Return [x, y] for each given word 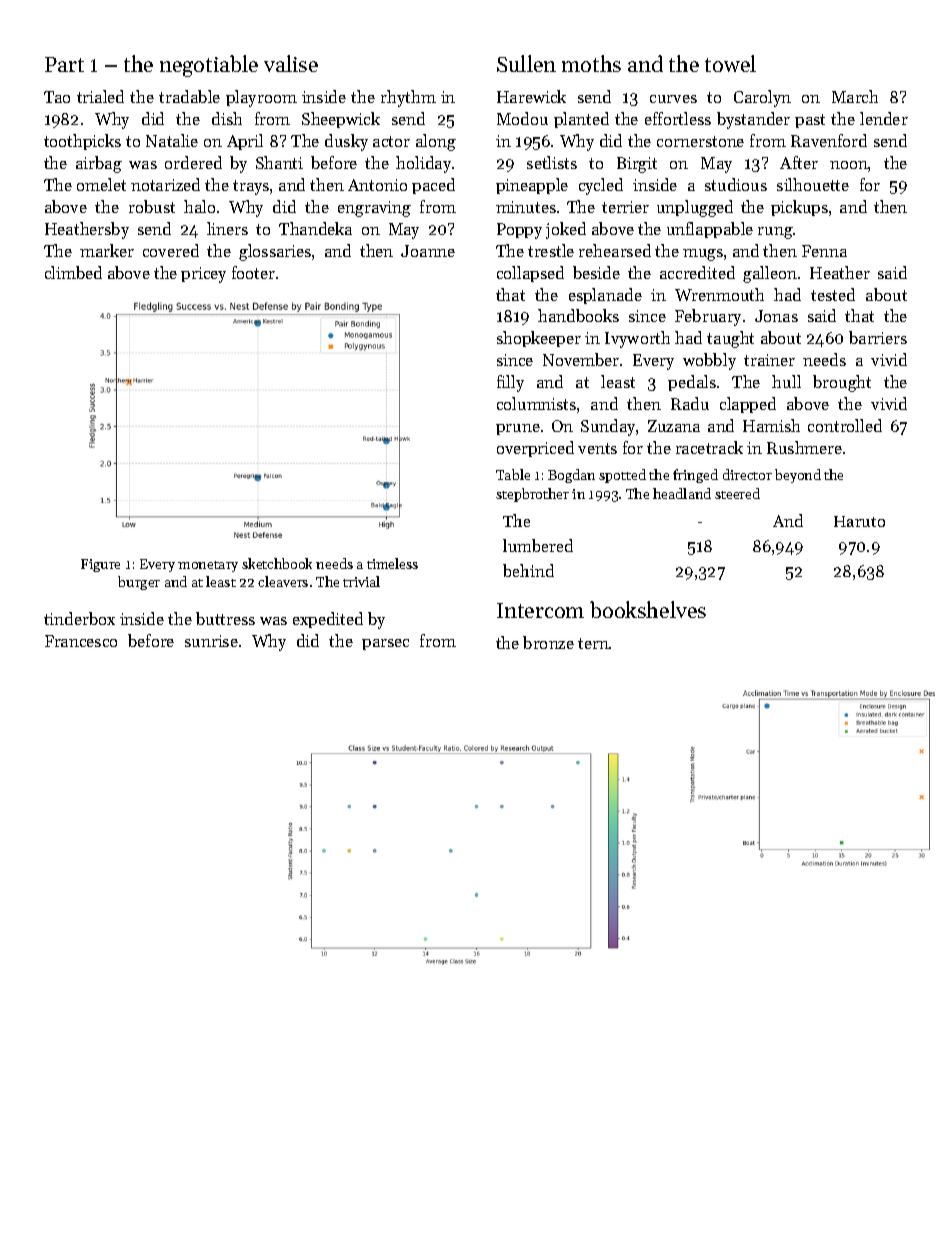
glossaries [275, 252]
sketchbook [277, 563]
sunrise [211, 641]
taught [730, 339]
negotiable [209, 66]
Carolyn [762, 98]
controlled [845, 425]
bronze [548, 642]
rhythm [408, 98]
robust [152, 206]
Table [513, 474]
